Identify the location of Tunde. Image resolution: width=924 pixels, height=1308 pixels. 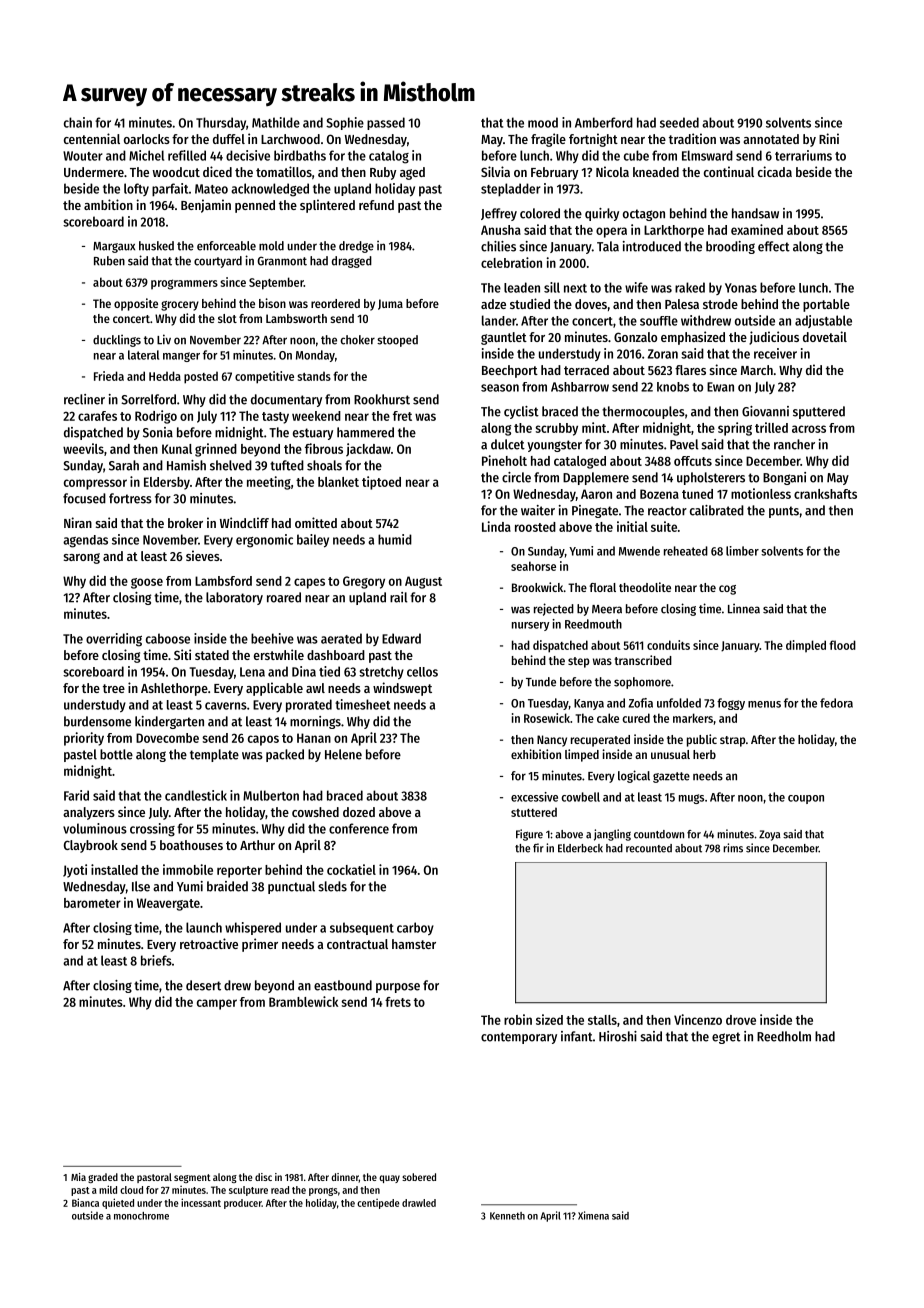
(541, 682).
